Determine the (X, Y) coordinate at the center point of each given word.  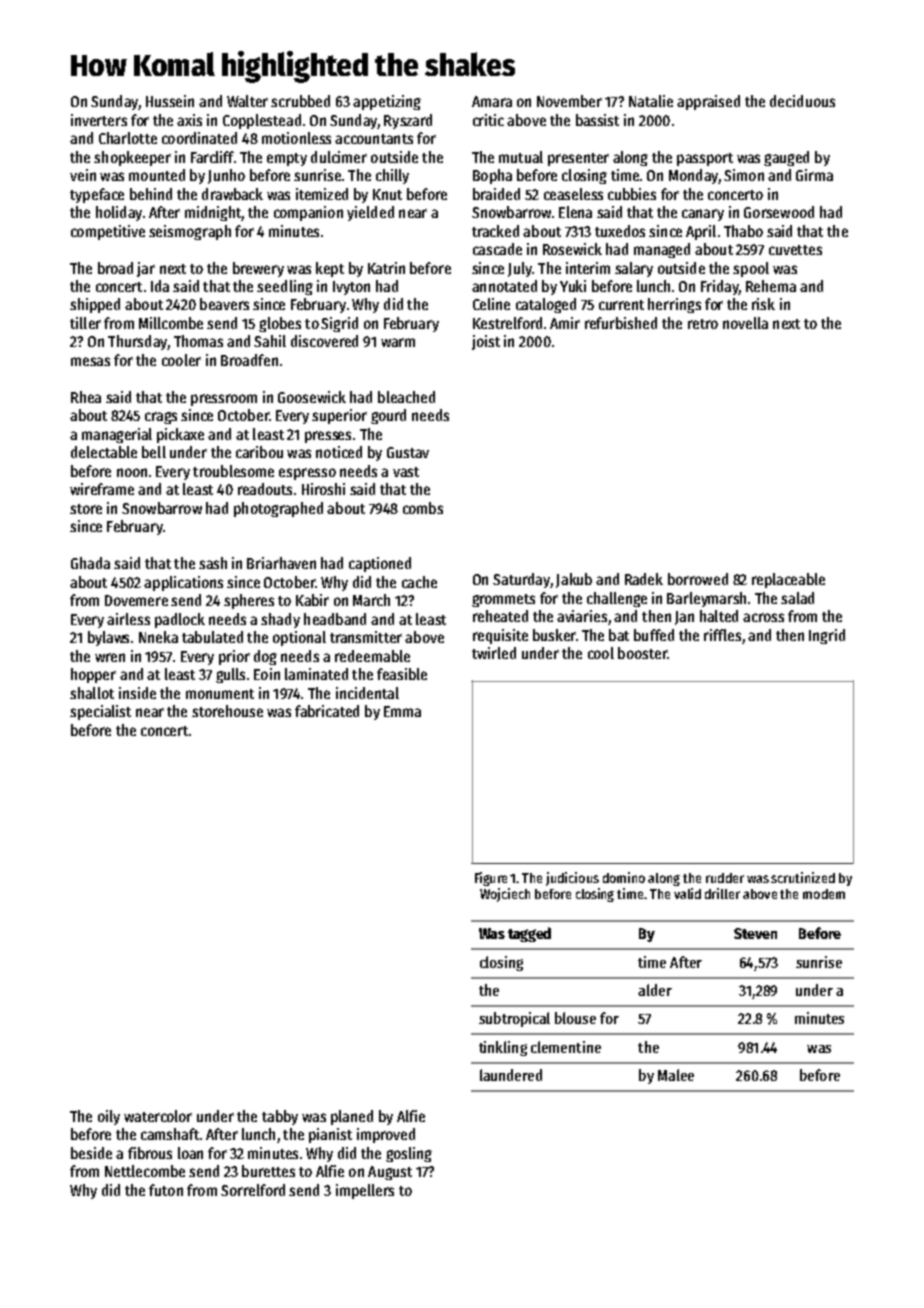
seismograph (190, 232)
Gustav (408, 452)
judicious (572, 879)
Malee (676, 1075)
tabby (280, 1117)
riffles (722, 635)
